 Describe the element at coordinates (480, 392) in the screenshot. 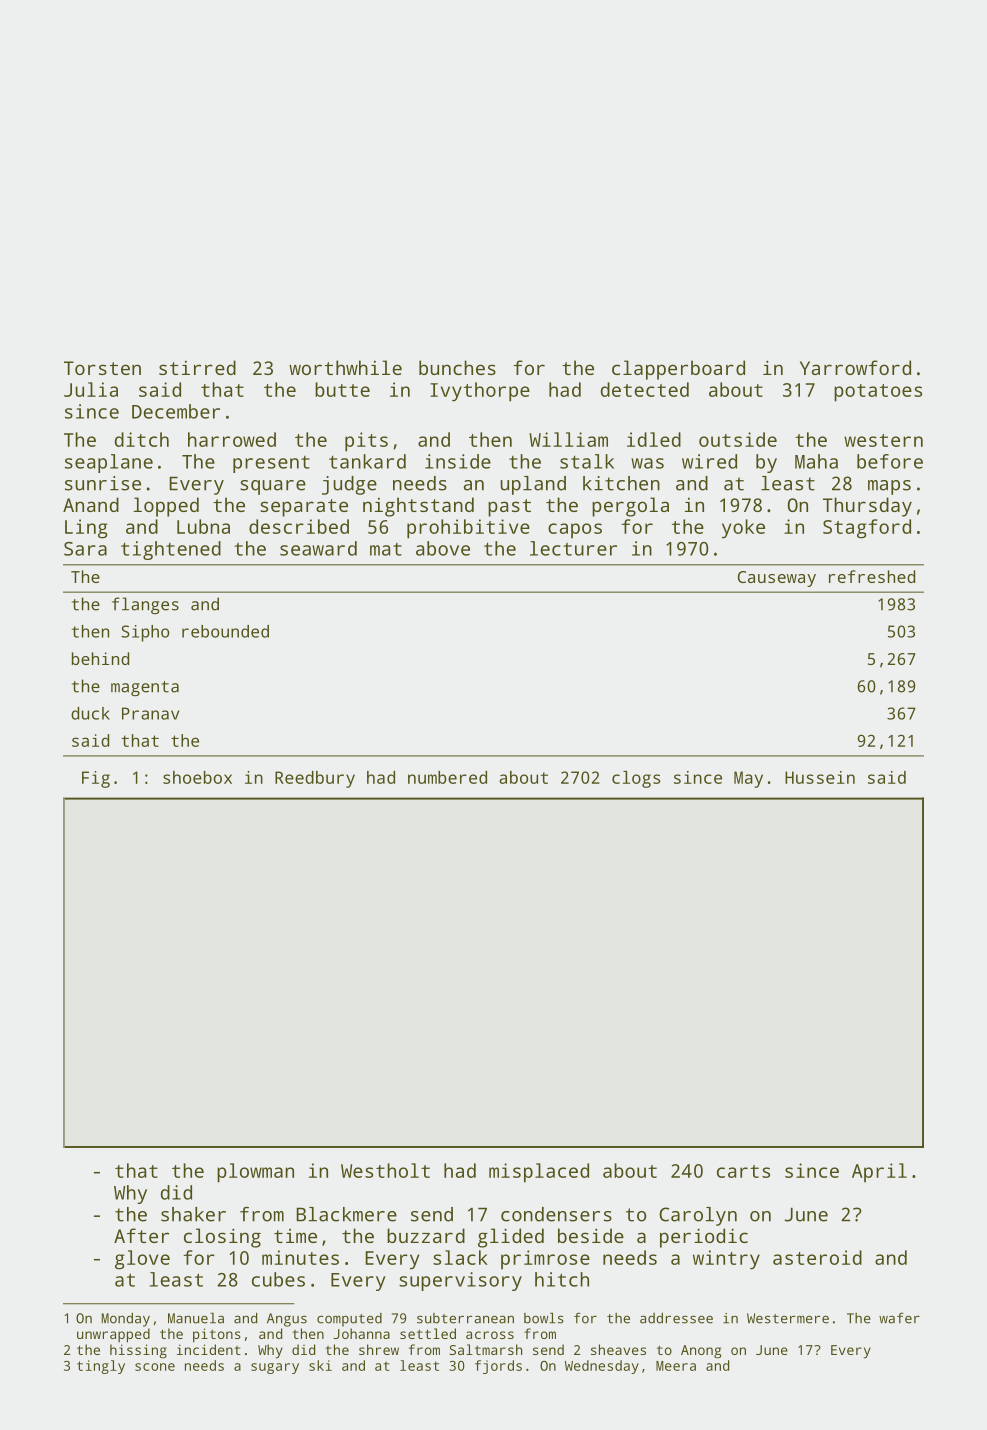

I see `Ivythorpe` at that location.
